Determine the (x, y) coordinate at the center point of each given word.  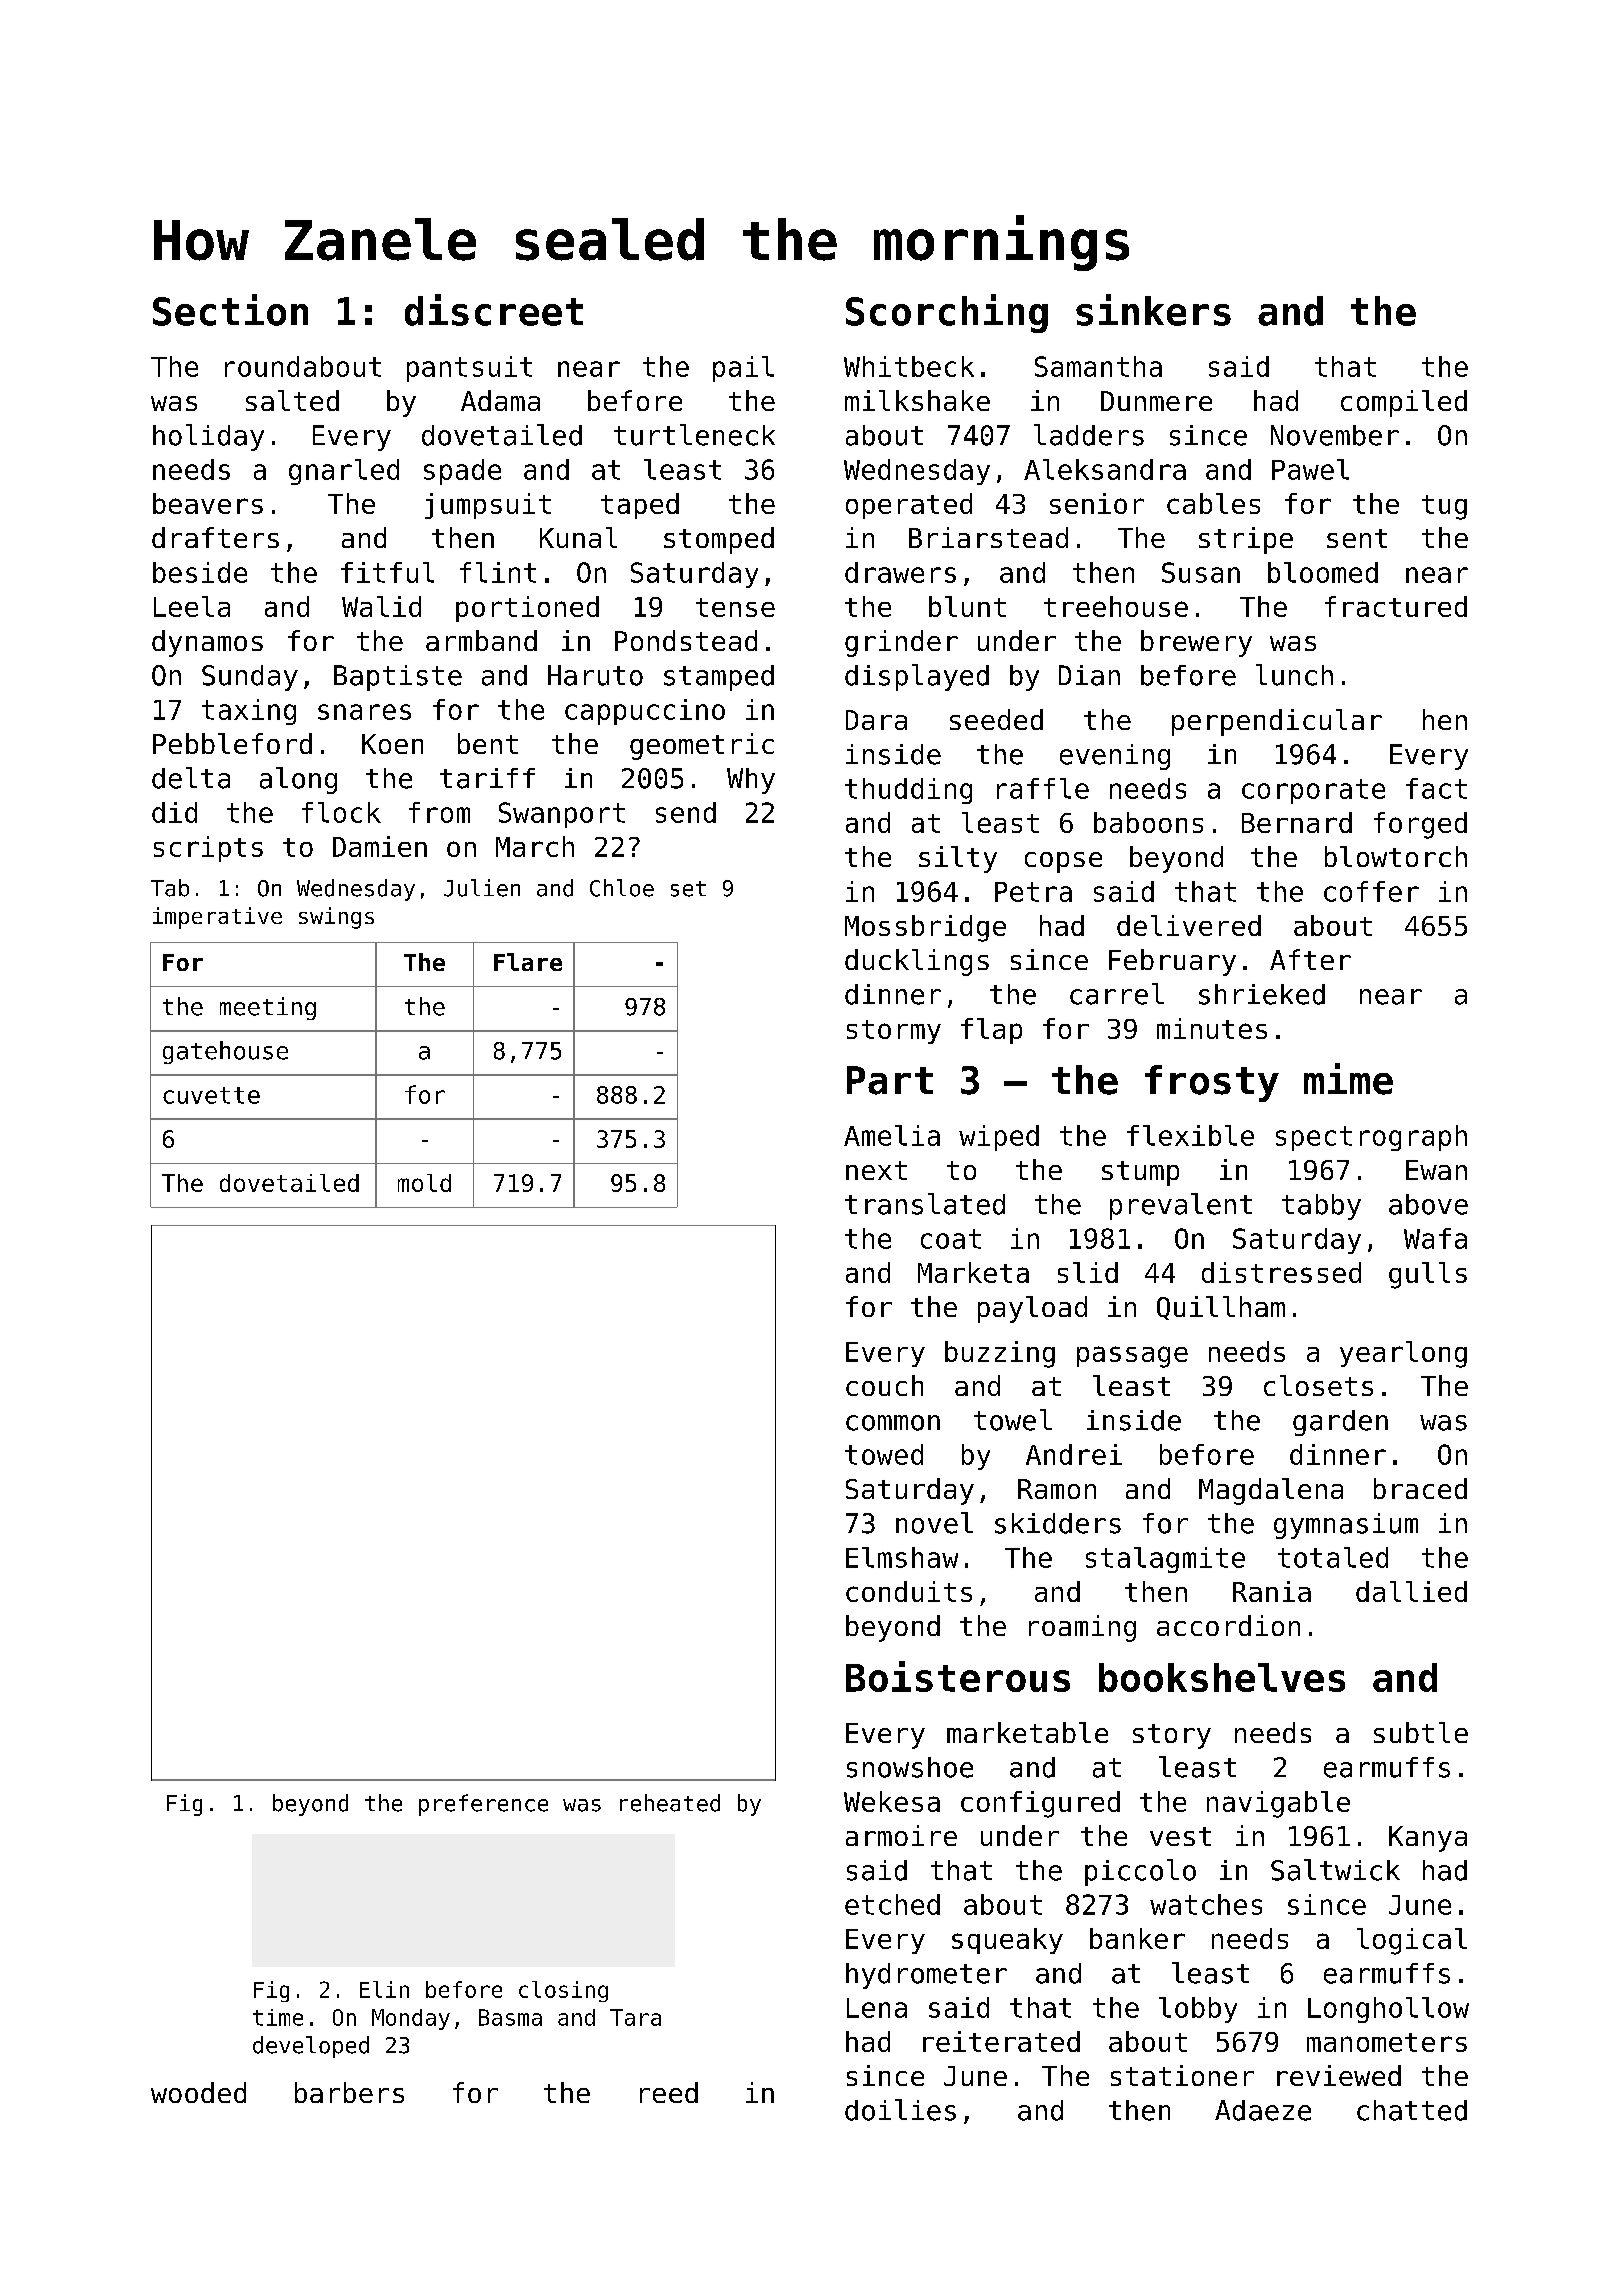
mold (424, 1183)
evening (1115, 757)
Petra (1033, 892)
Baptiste (398, 678)
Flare (528, 962)
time (278, 2017)
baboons (1148, 822)
